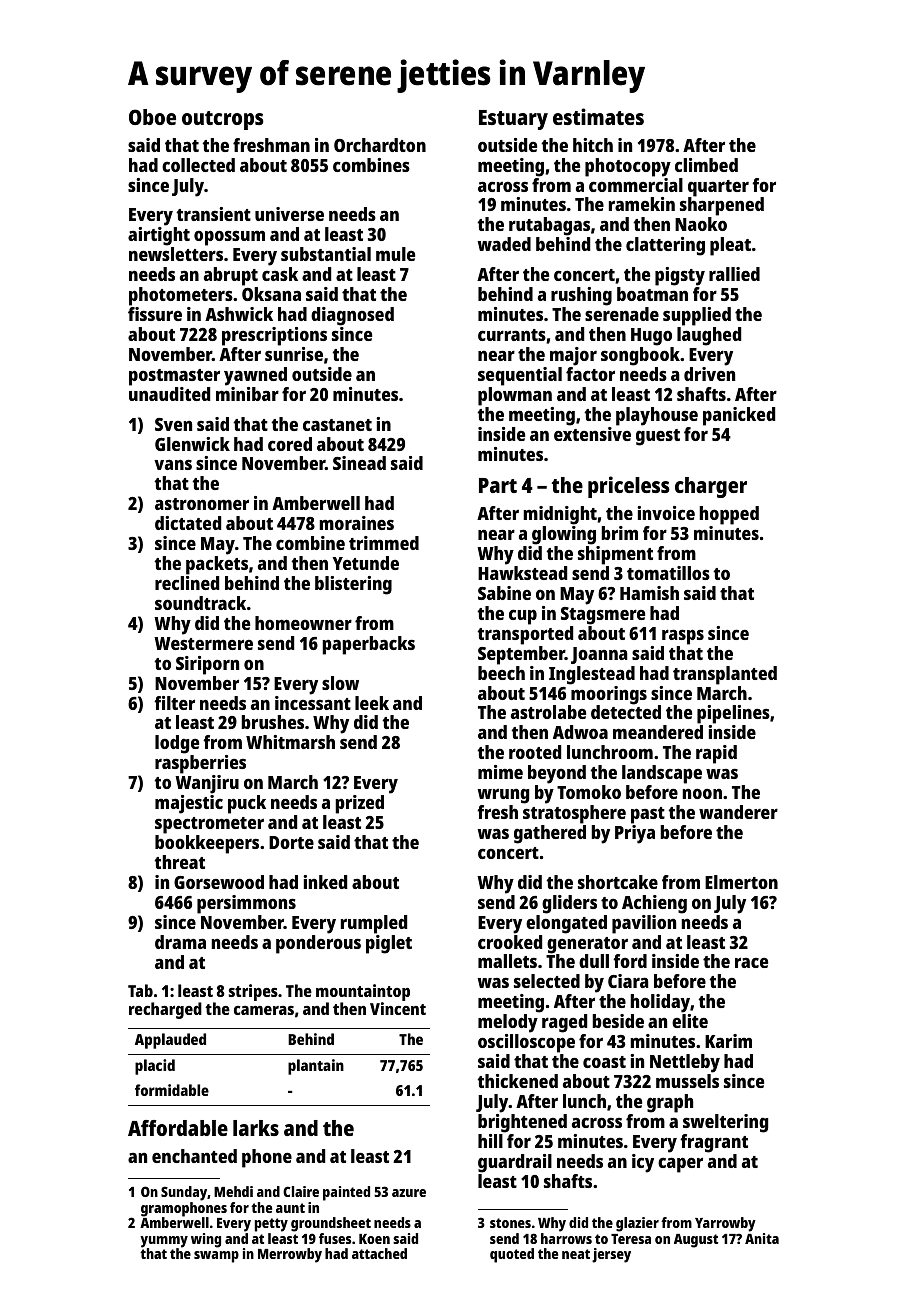 The width and height of the screenshot is (908, 1316). What do you see at coordinates (200, 603) in the screenshot?
I see `soundtrack` at bounding box center [200, 603].
